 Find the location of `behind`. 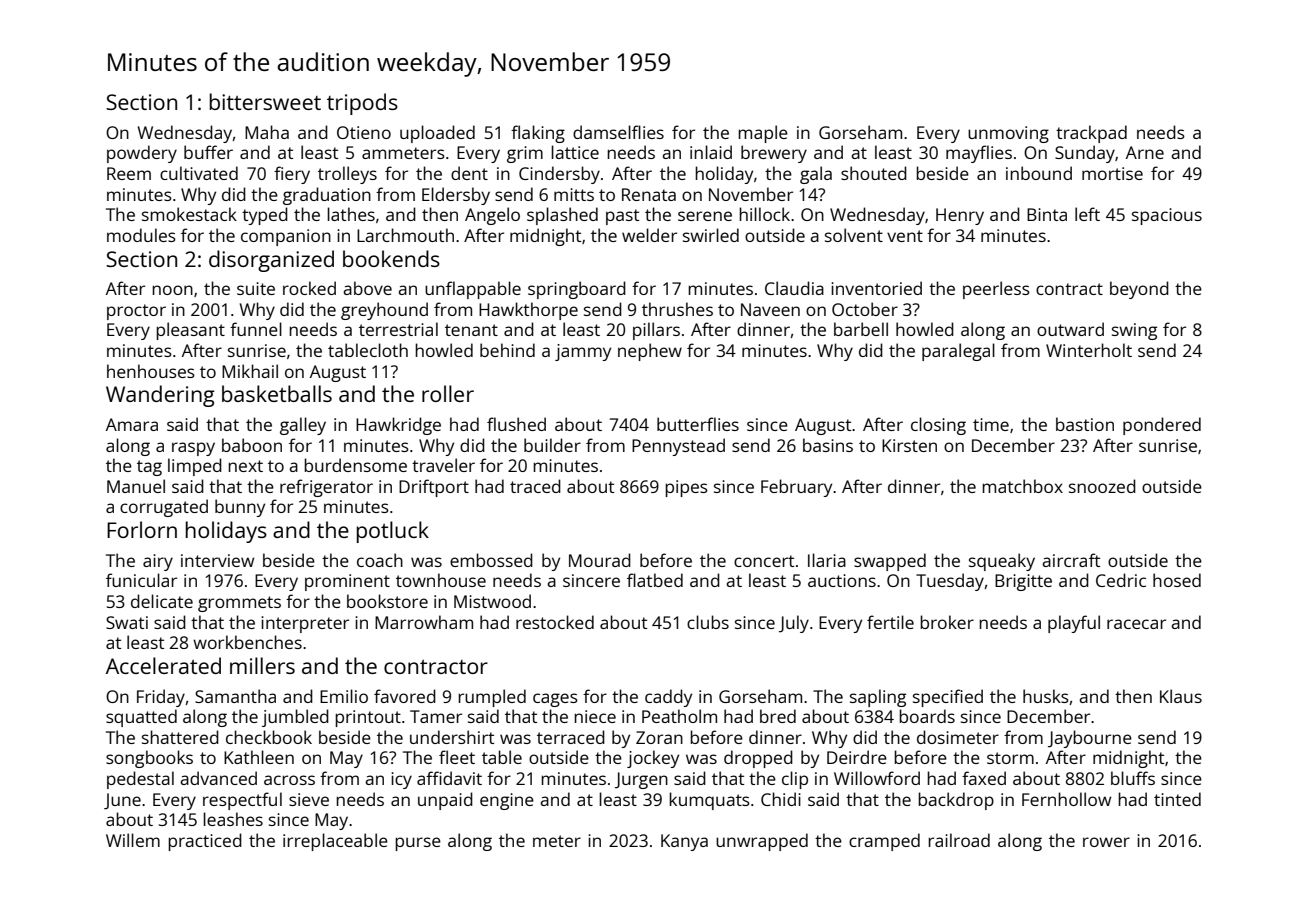

behind is located at coordinates (507, 350).
